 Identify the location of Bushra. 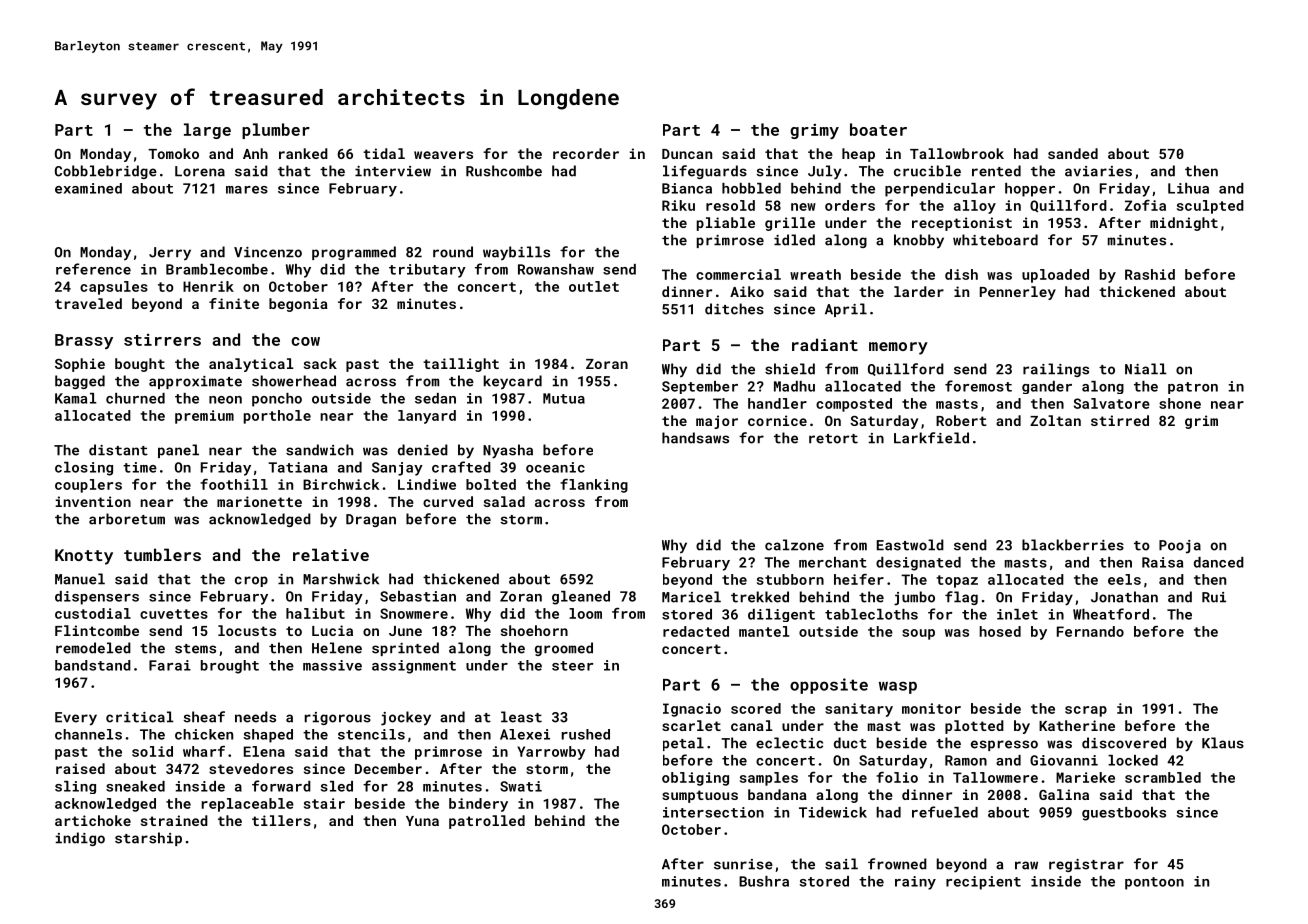
(764, 881).
